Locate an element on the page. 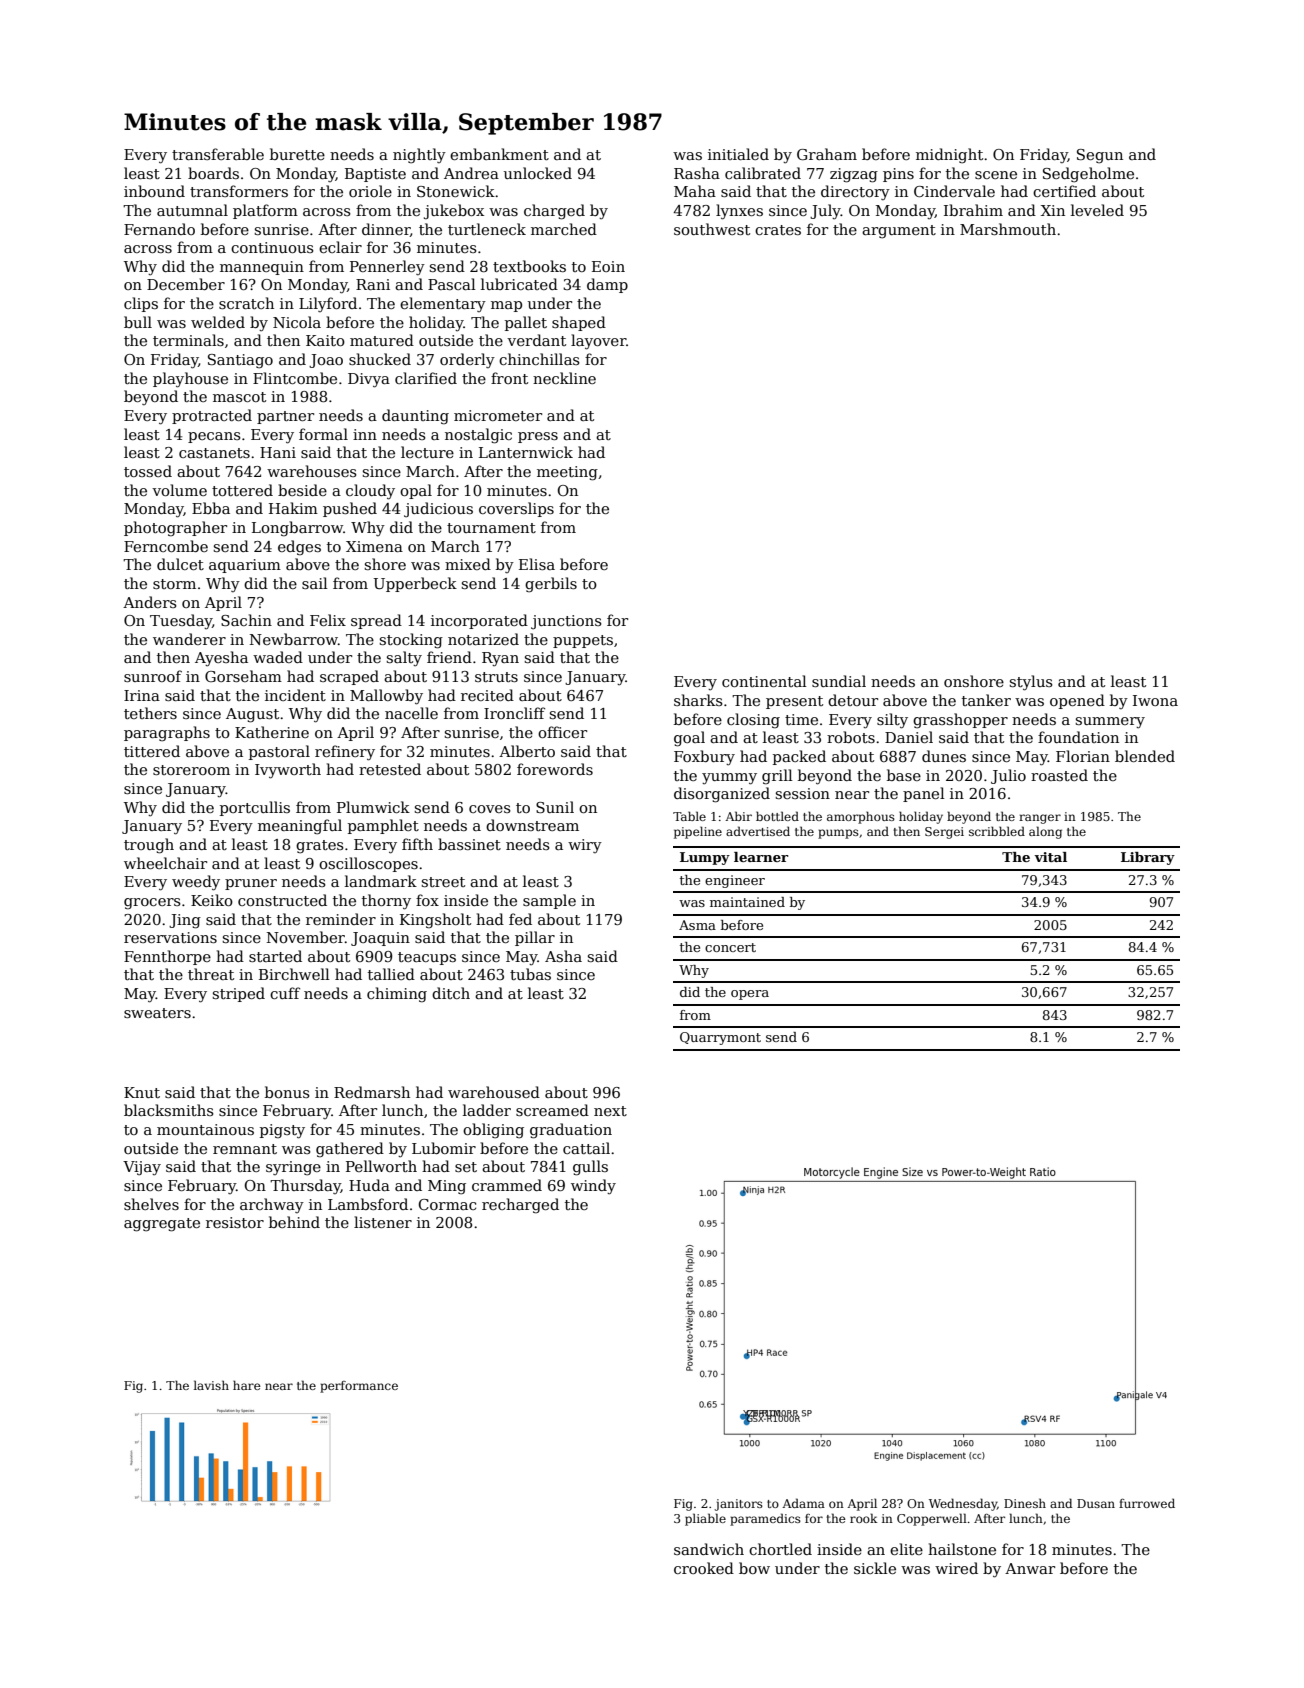  Foxbury is located at coordinates (704, 758).
